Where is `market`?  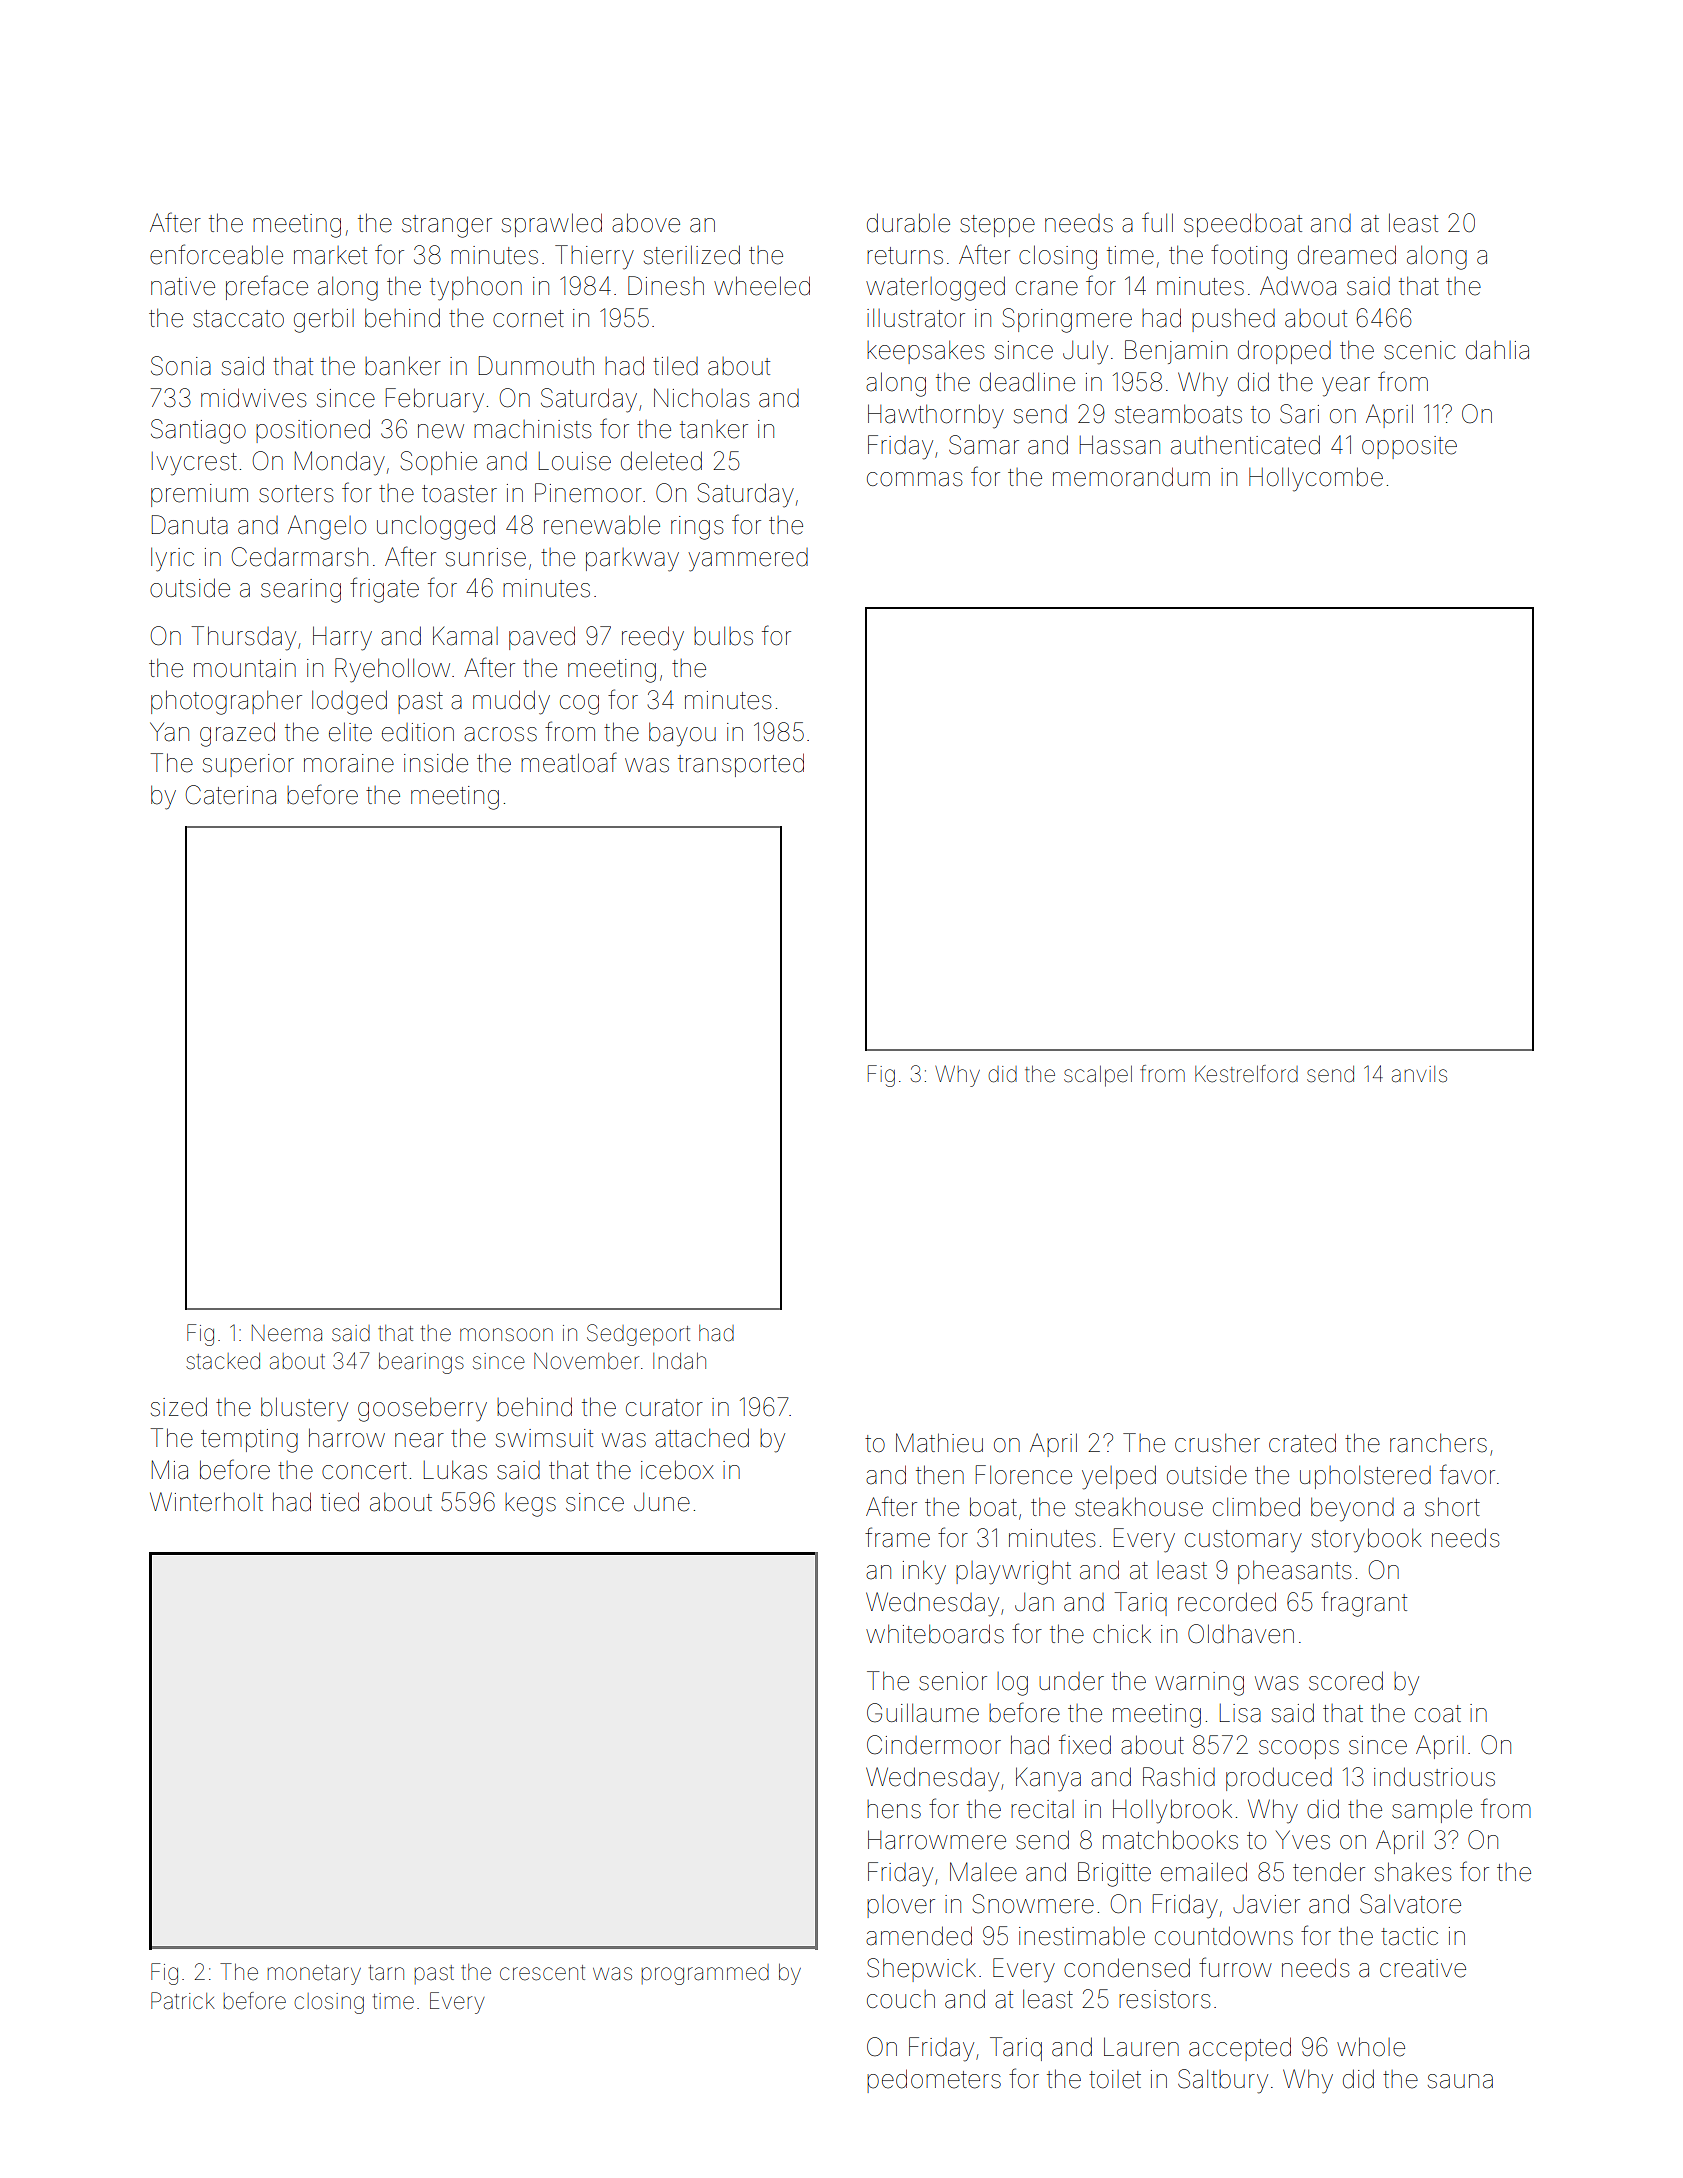 market is located at coordinates (330, 255).
